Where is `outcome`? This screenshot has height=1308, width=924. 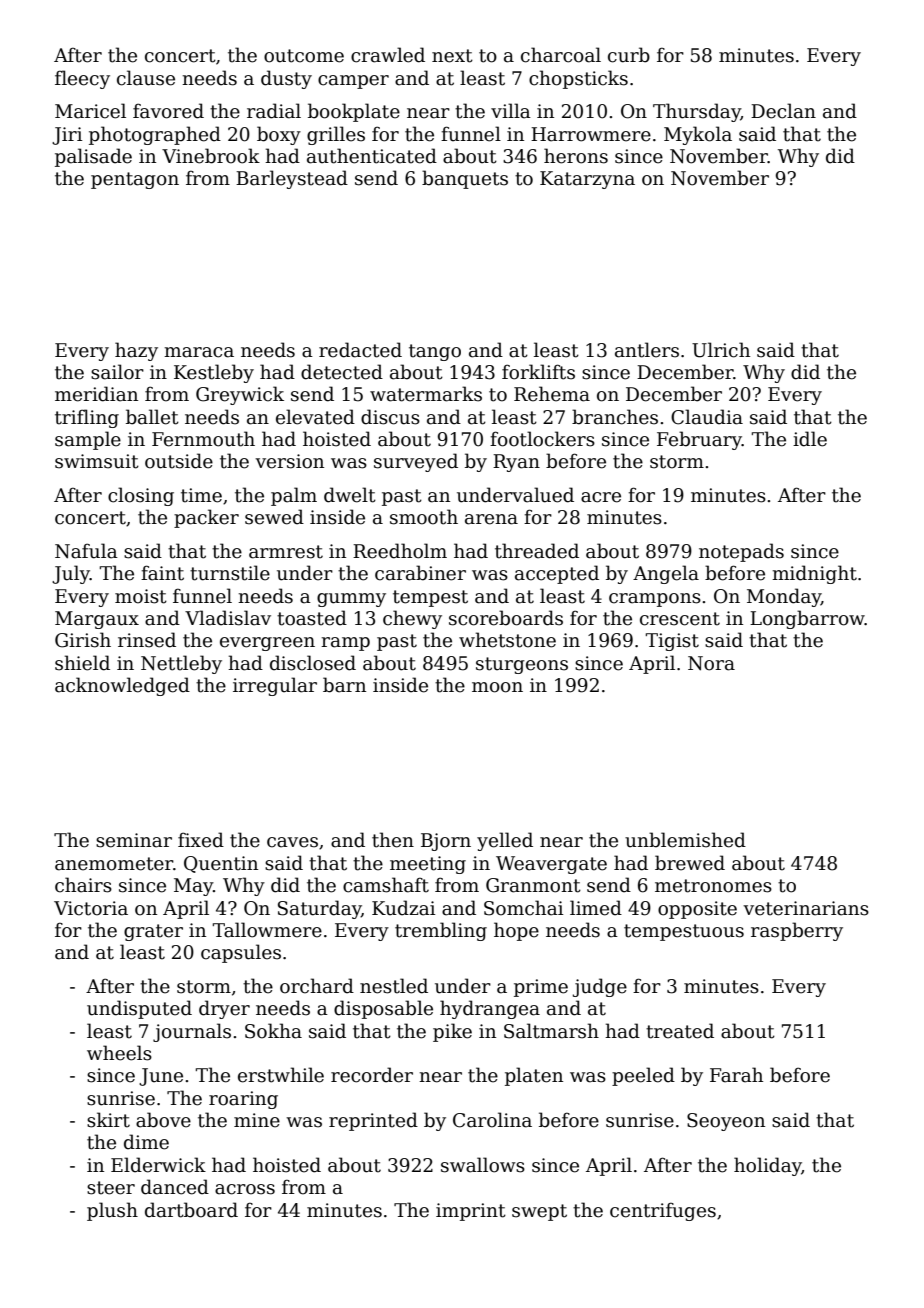 outcome is located at coordinates (304, 56).
